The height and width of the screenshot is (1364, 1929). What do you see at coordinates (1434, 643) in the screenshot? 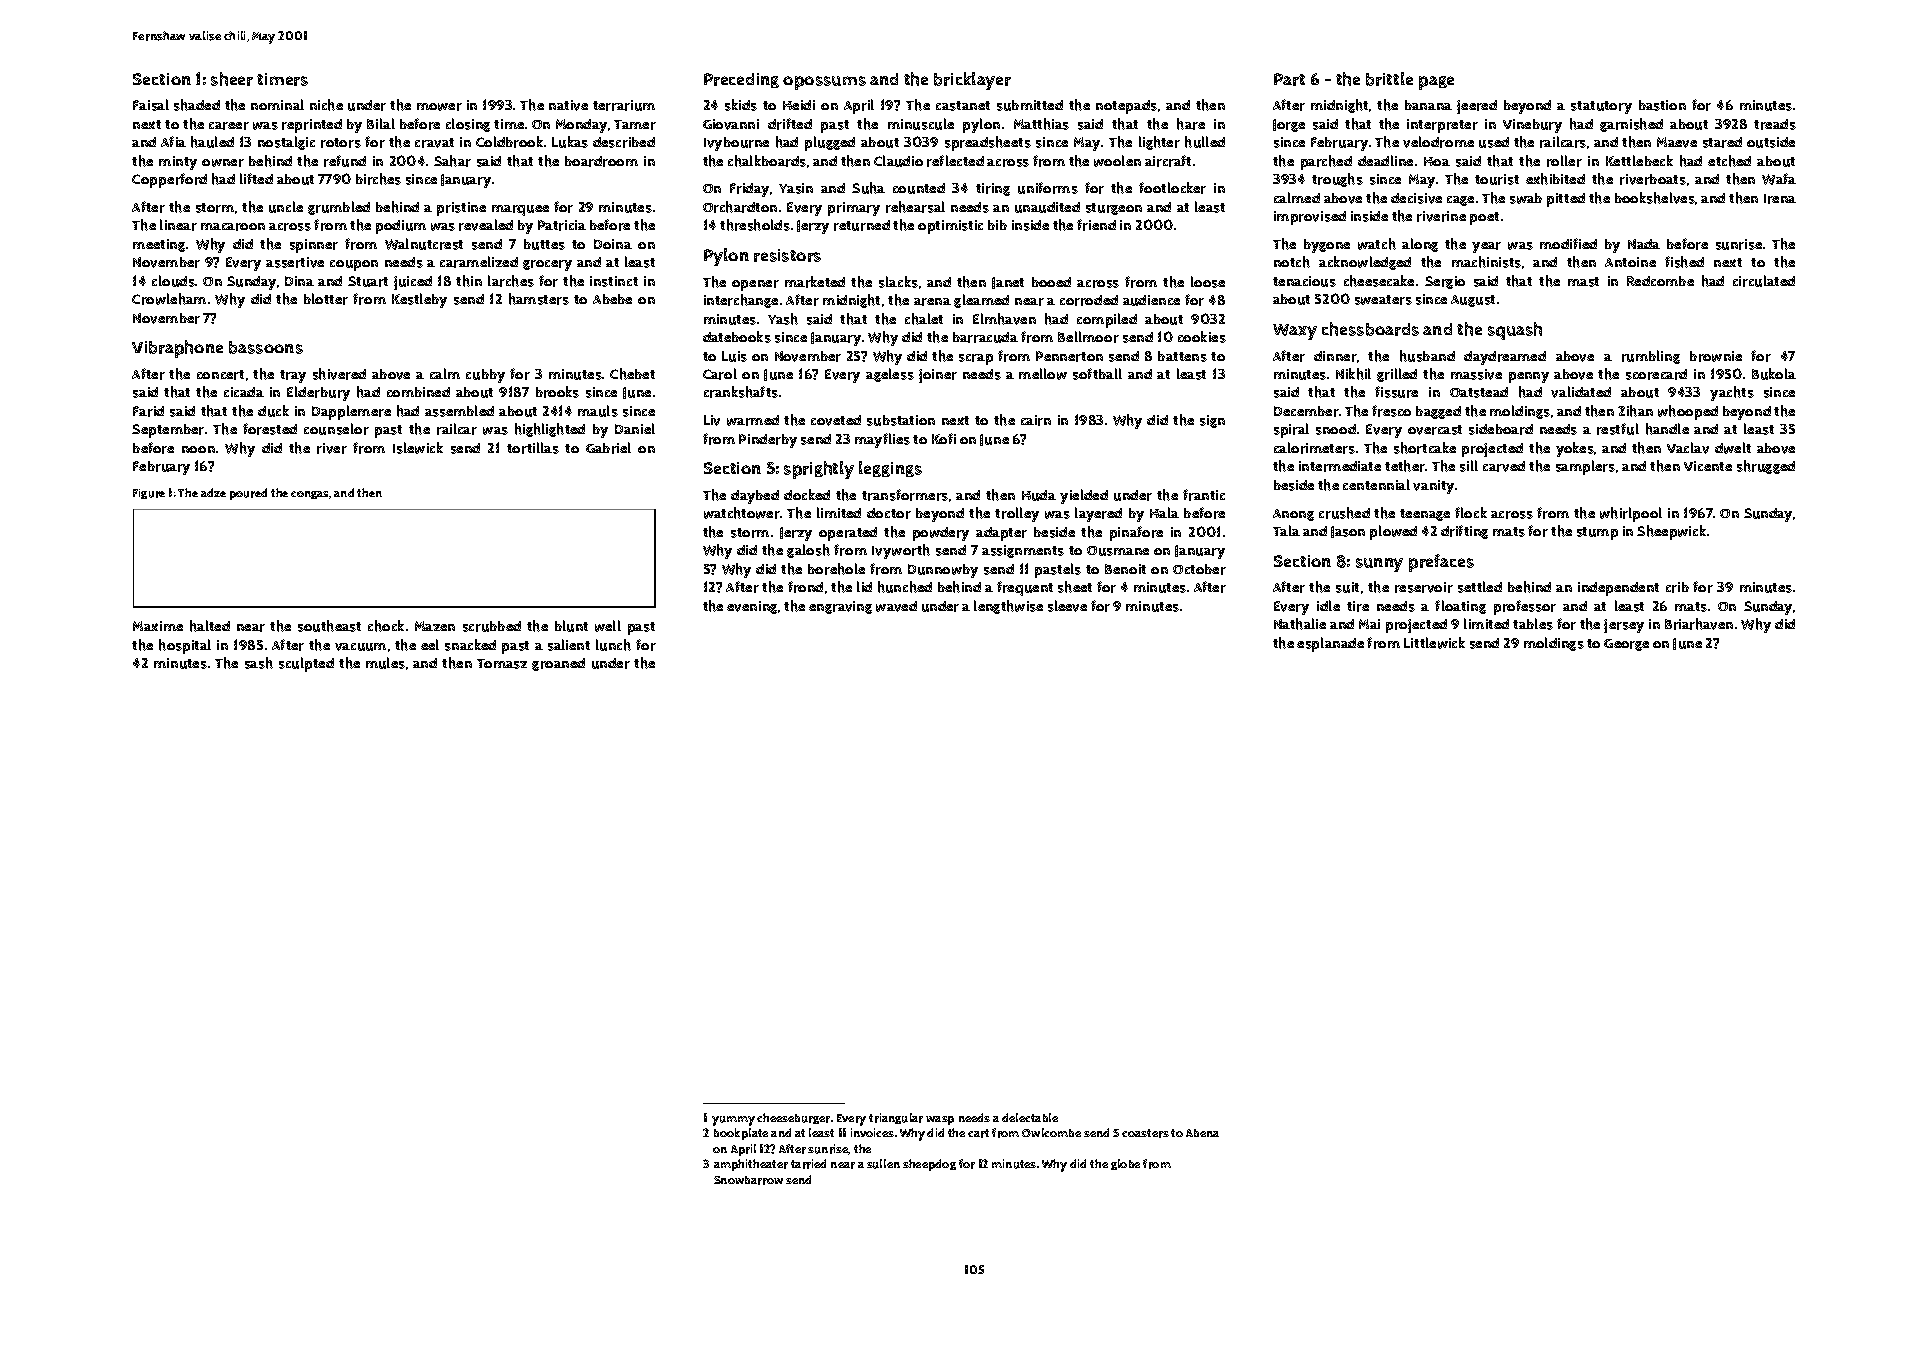
I see `Littlewick` at bounding box center [1434, 643].
